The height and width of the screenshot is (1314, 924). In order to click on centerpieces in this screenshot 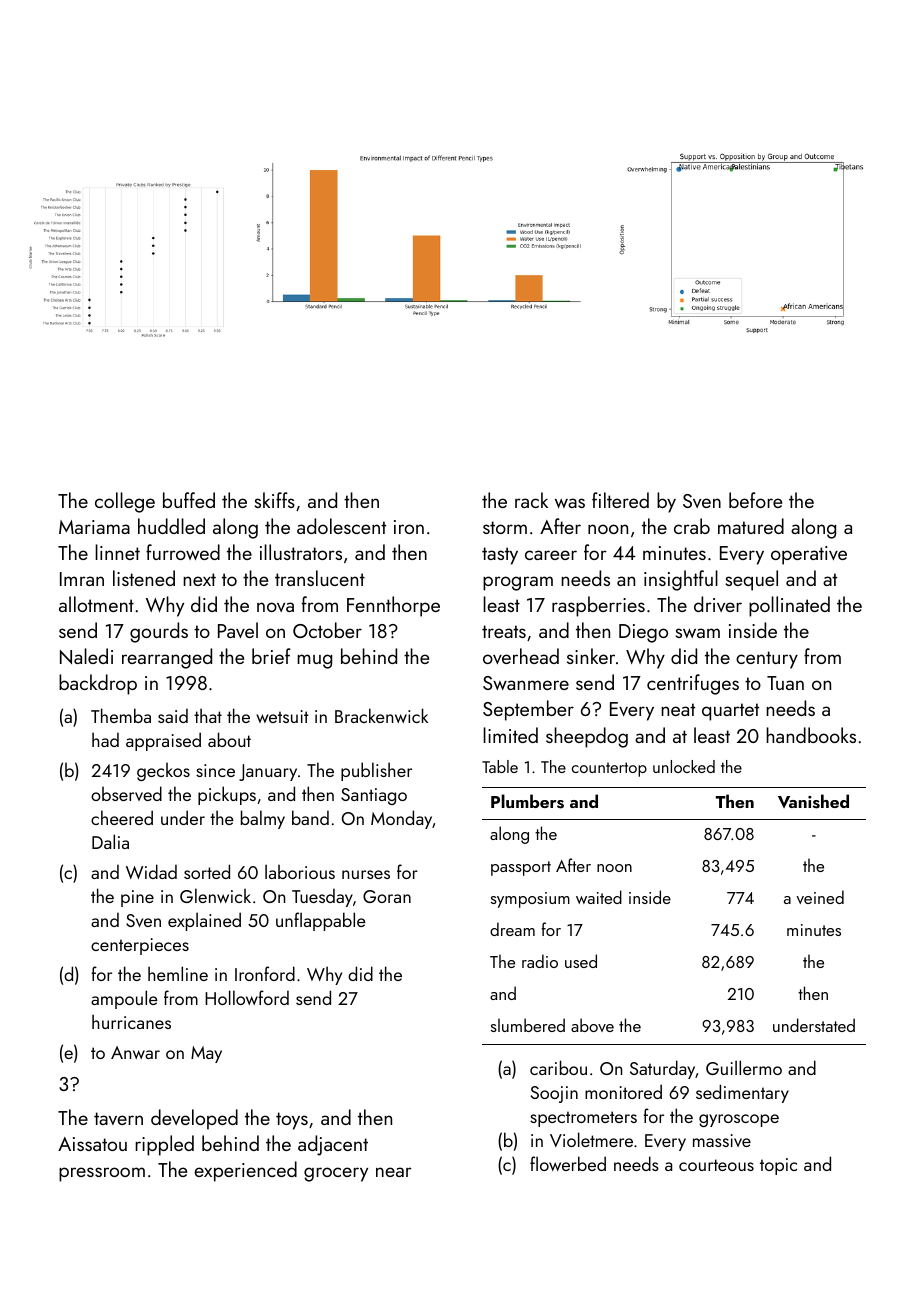, I will do `click(140, 946)`.
